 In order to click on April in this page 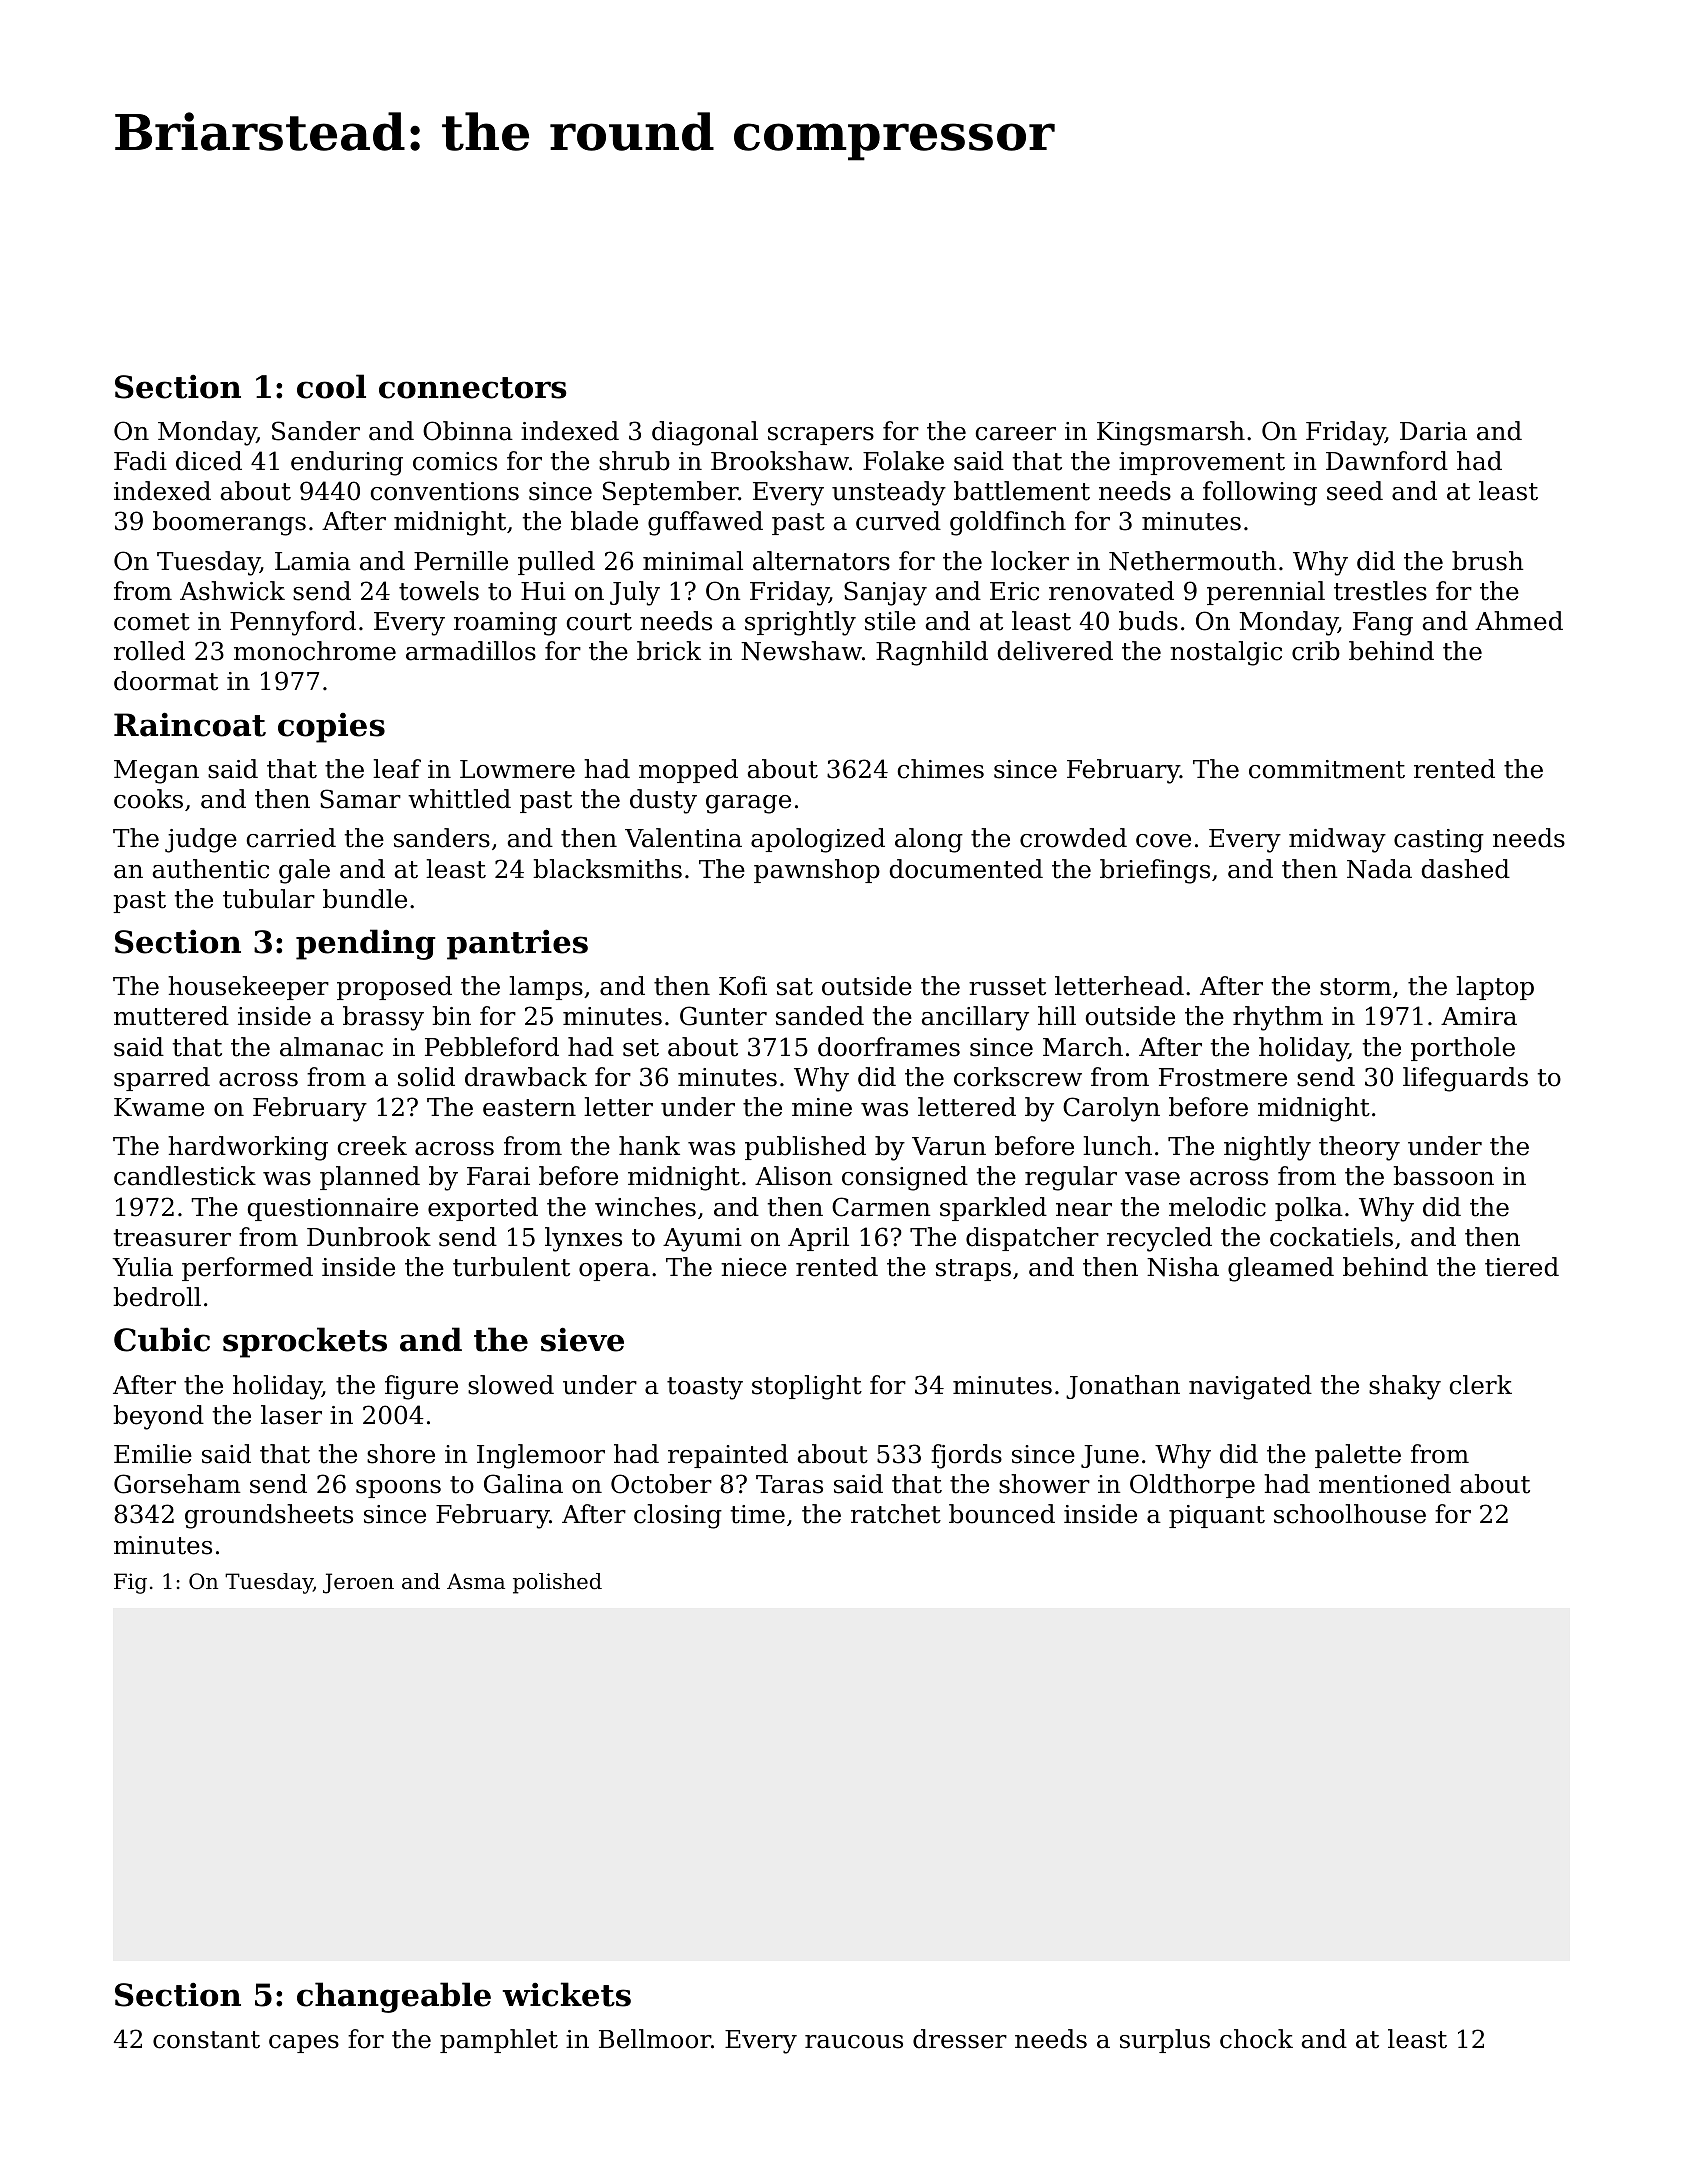, I will do `click(818, 1239)`.
